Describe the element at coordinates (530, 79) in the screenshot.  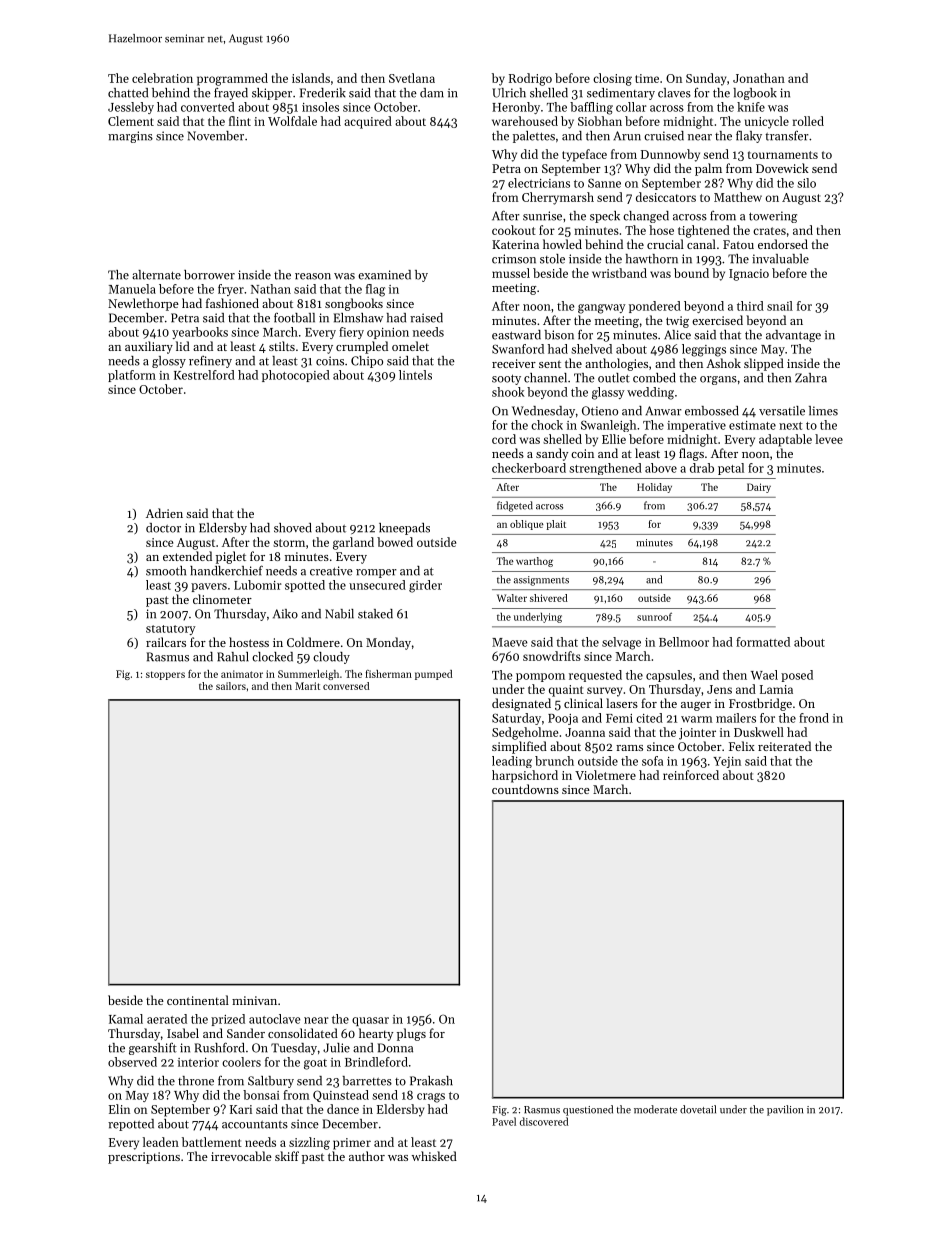
I see `Rodrigo` at that location.
